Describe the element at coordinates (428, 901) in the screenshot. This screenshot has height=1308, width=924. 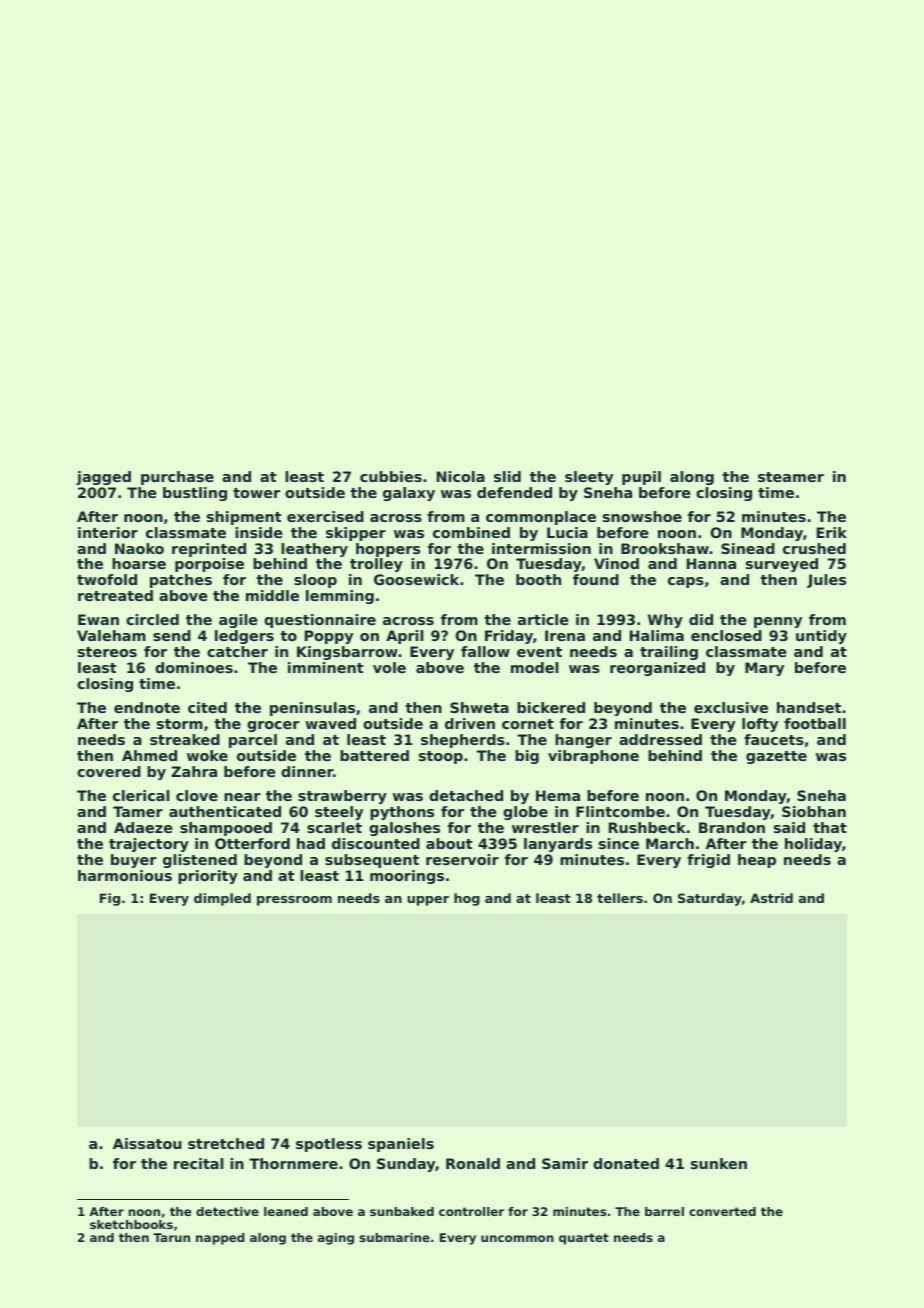
I see `upper` at that location.
